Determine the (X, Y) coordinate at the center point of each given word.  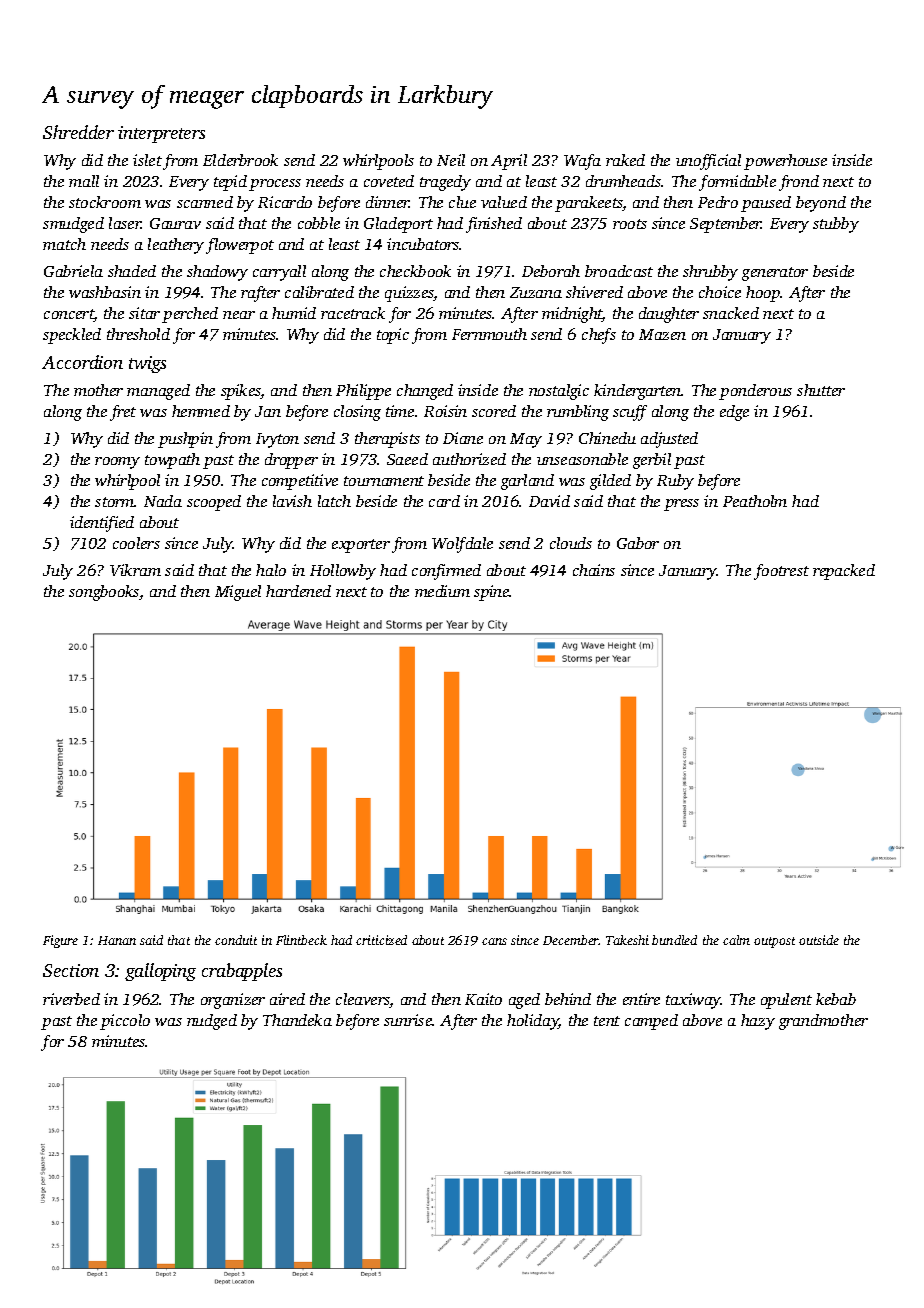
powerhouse (785, 162)
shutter (821, 390)
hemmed (201, 411)
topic (393, 336)
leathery (176, 246)
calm (736, 940)
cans (494, 941)
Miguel (238, 593)
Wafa (582, 162)
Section (71, 970)
